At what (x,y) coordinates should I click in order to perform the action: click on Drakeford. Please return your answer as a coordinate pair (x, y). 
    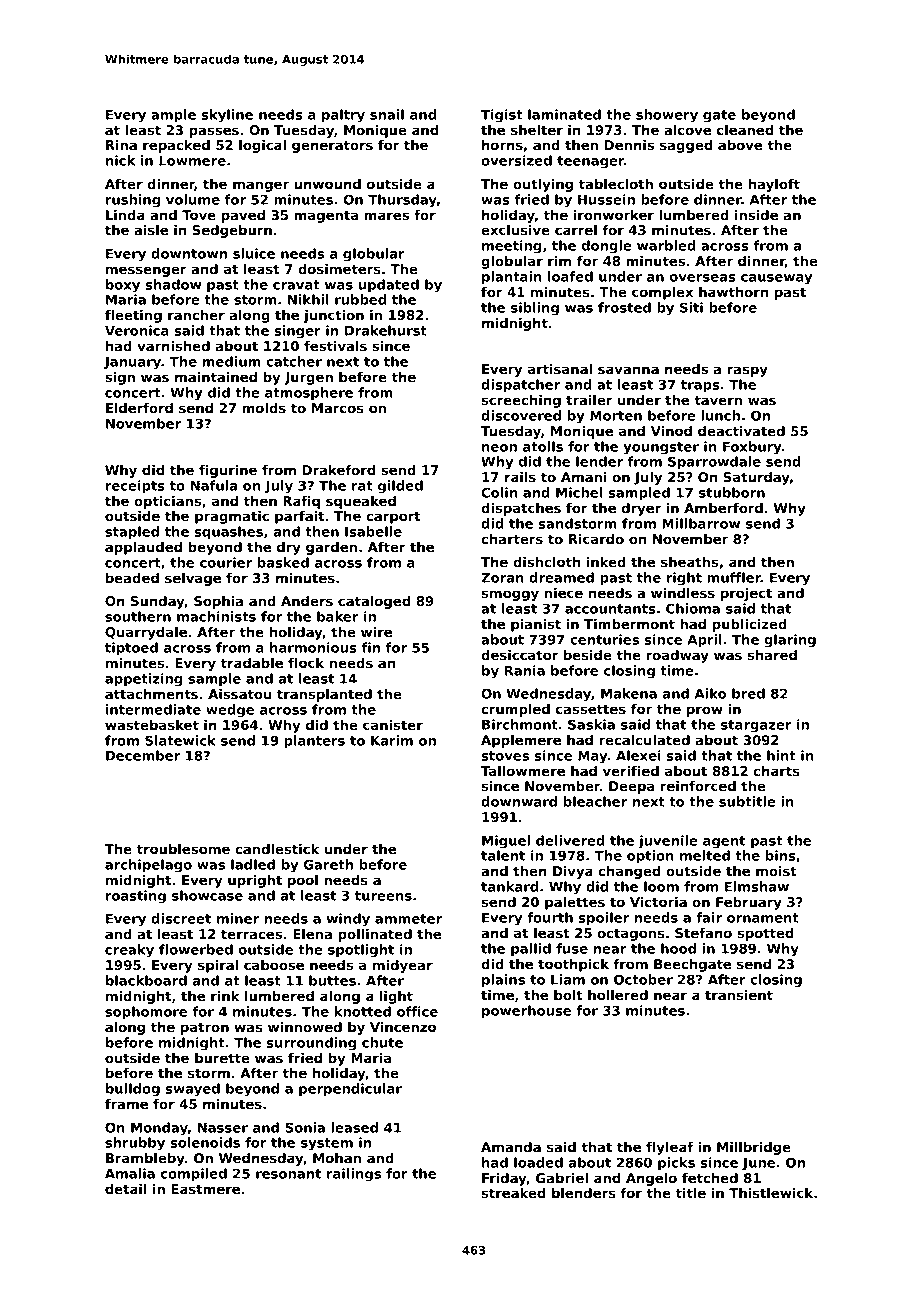
    Looking at the image, I should click on (339, 470).
